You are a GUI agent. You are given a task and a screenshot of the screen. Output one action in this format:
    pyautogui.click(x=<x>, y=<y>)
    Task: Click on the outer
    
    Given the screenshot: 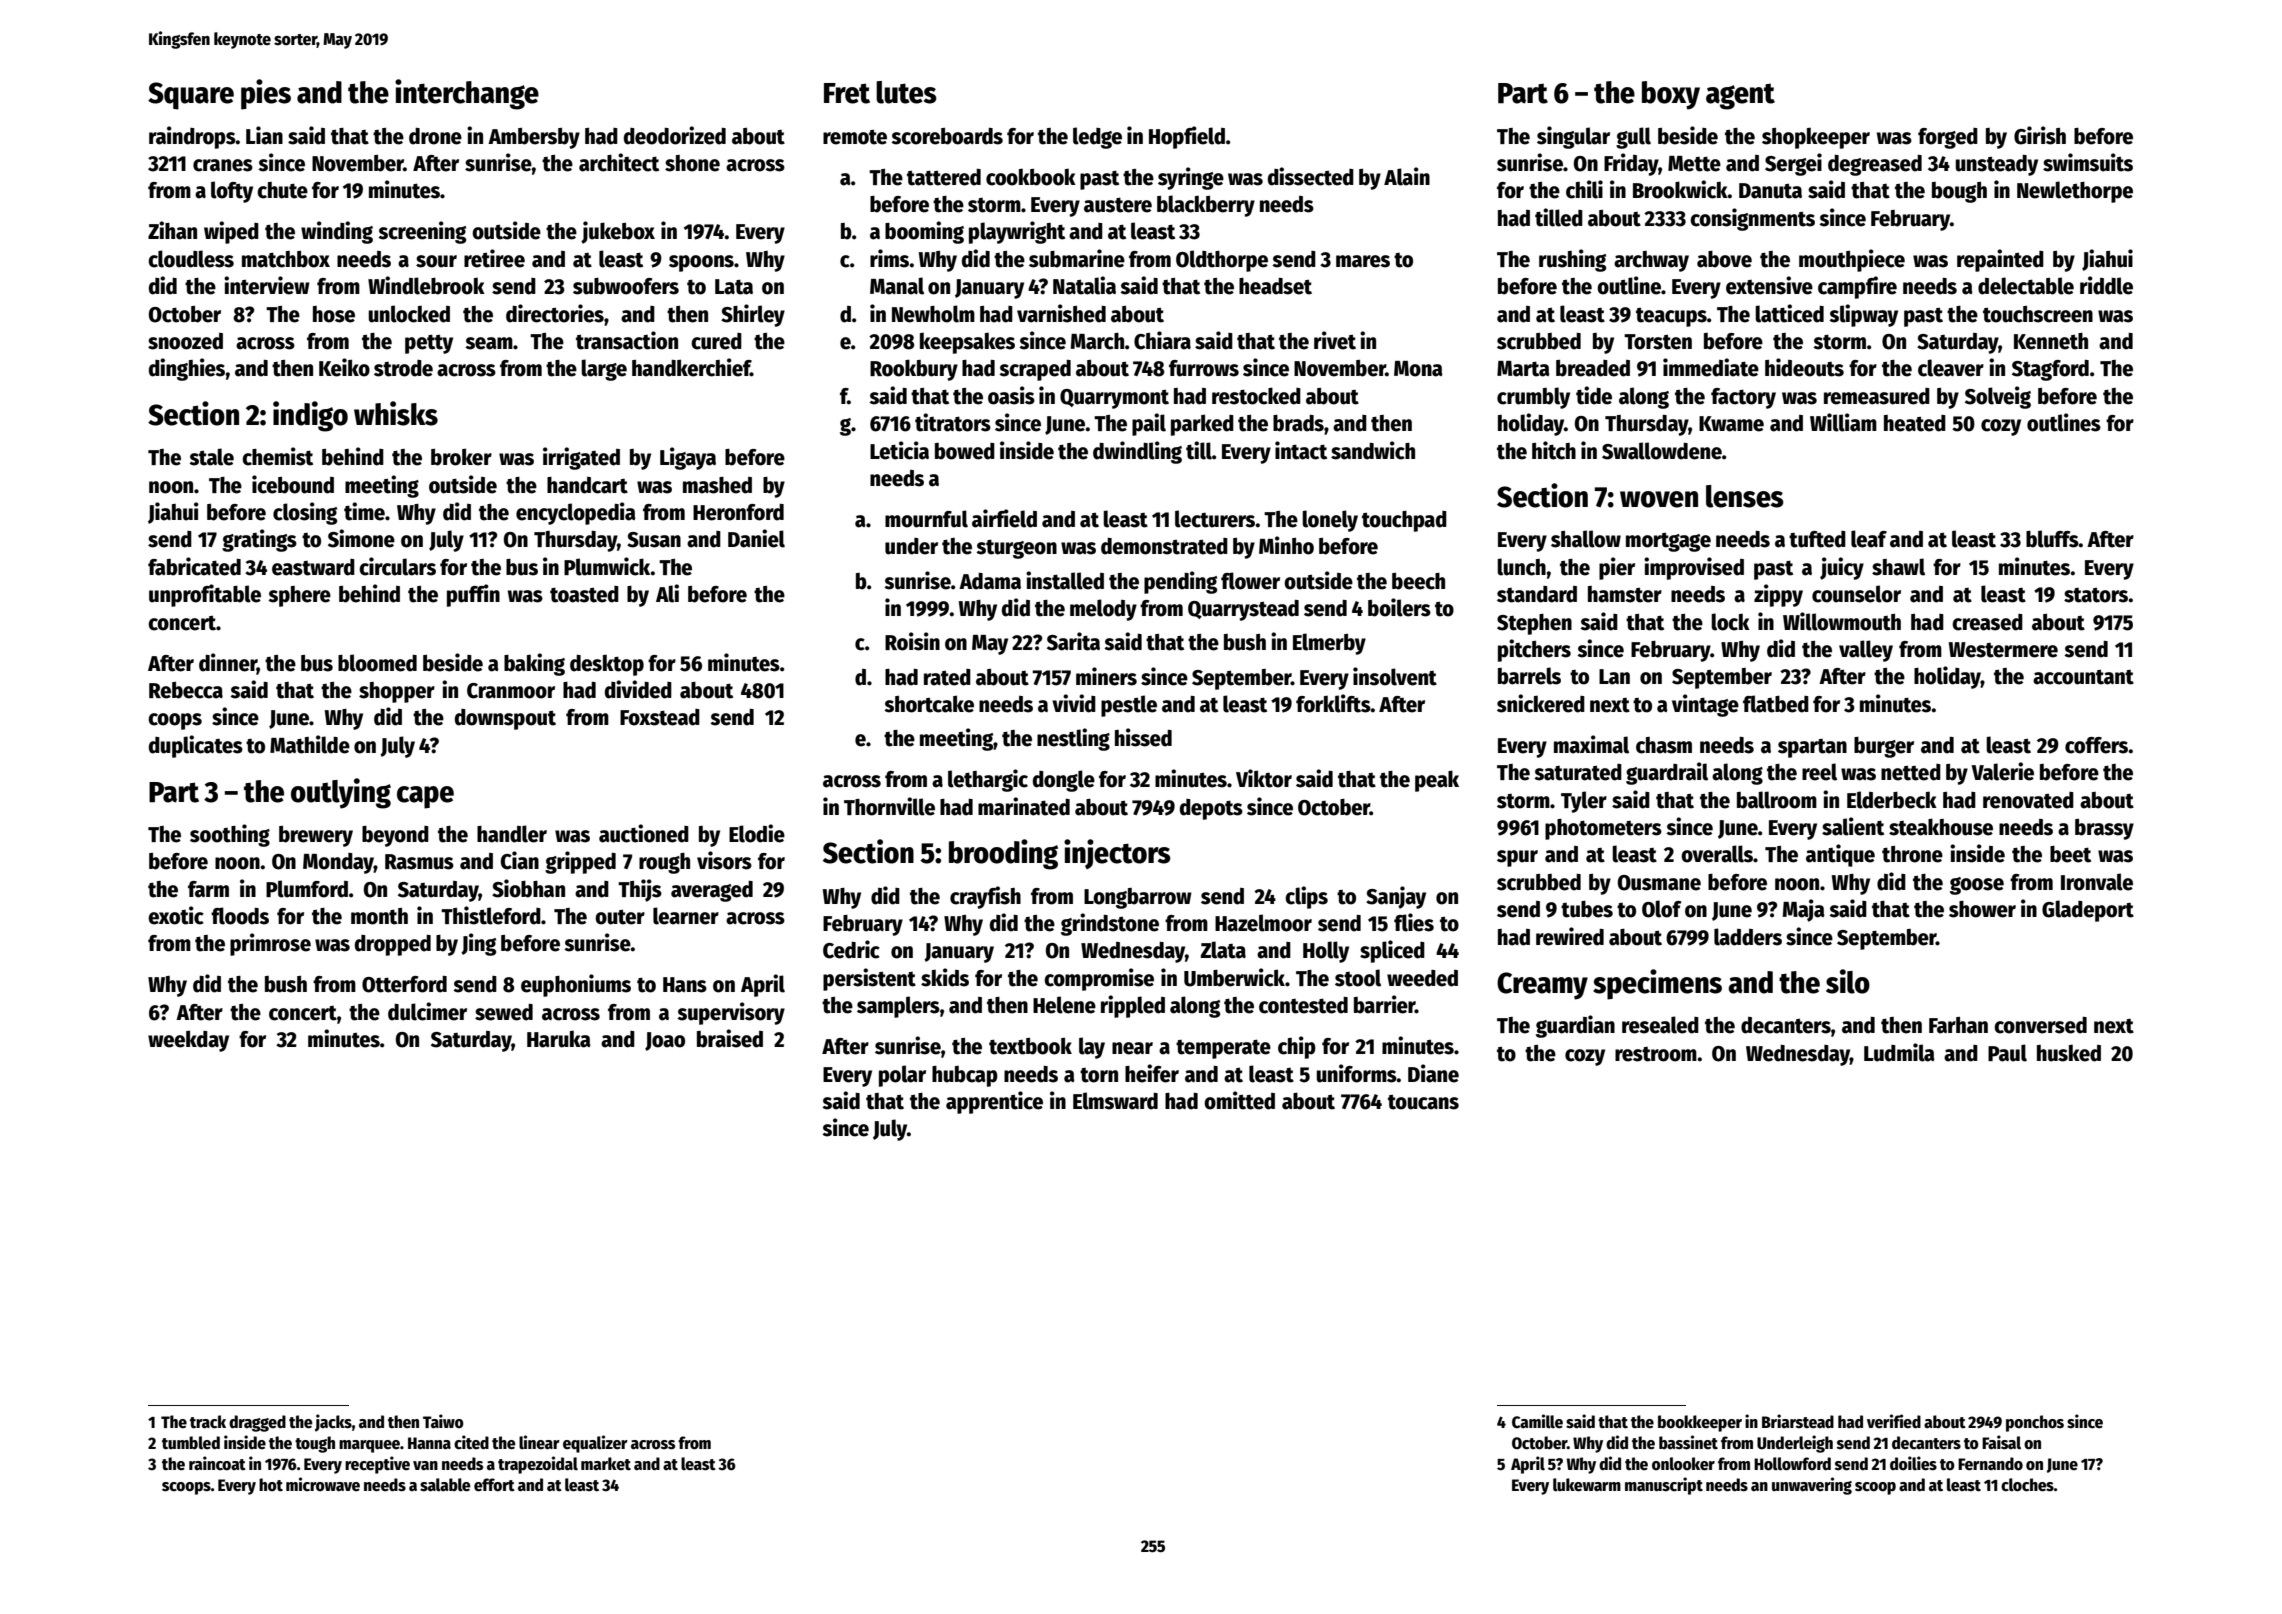 What is the action you would take?
    pyautogui.click(x=620, y=917)
